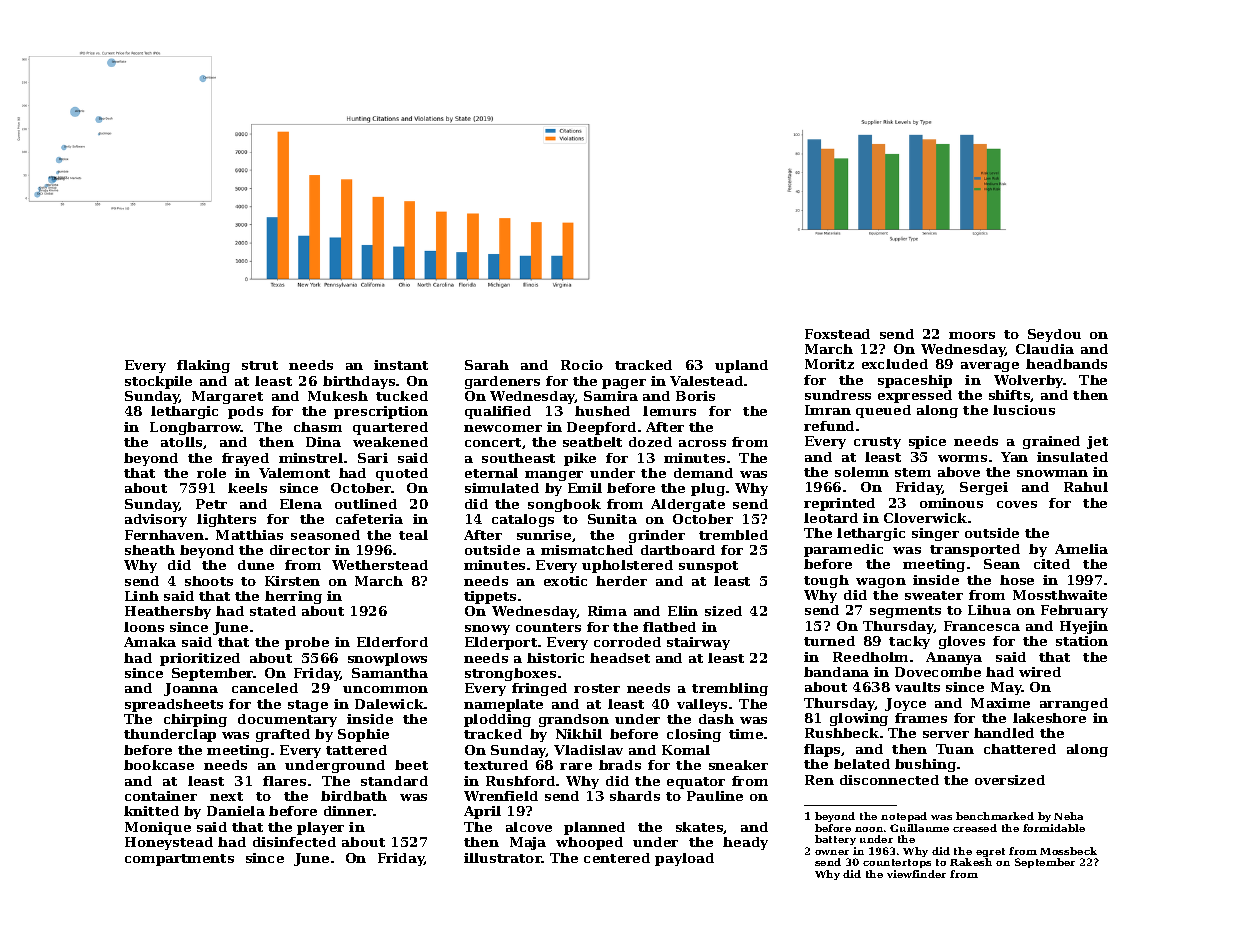  Describe the element at coordinates (669, 411) in the image. I see `lemurs` at that location.
